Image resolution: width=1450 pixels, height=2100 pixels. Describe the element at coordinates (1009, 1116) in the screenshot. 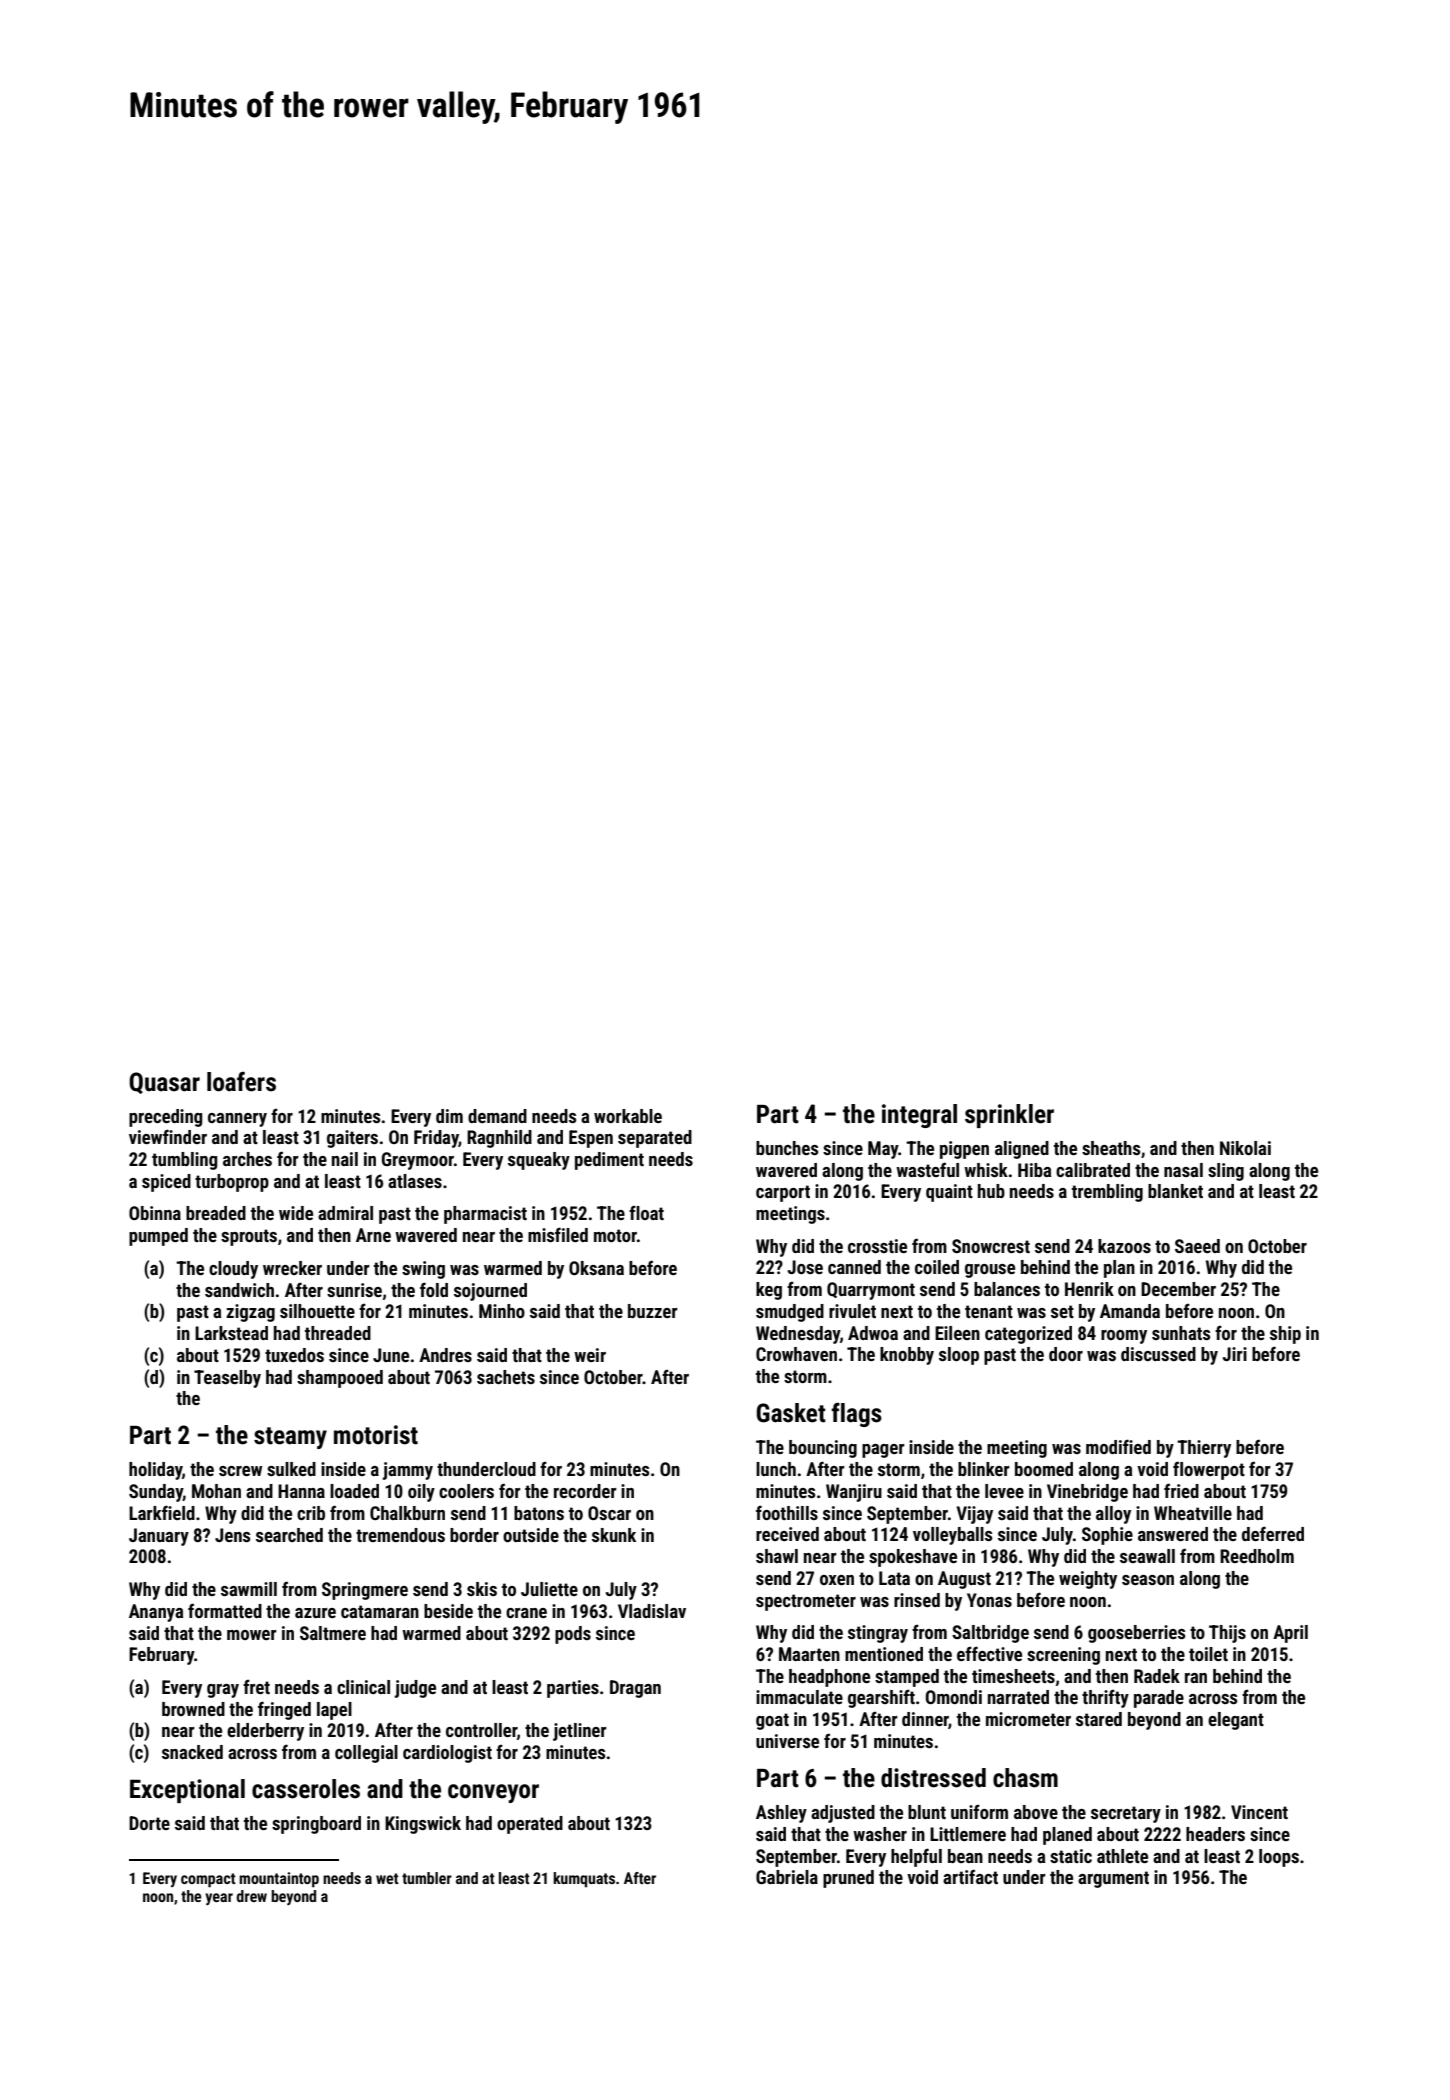

I see `sprinkler` at that location.
